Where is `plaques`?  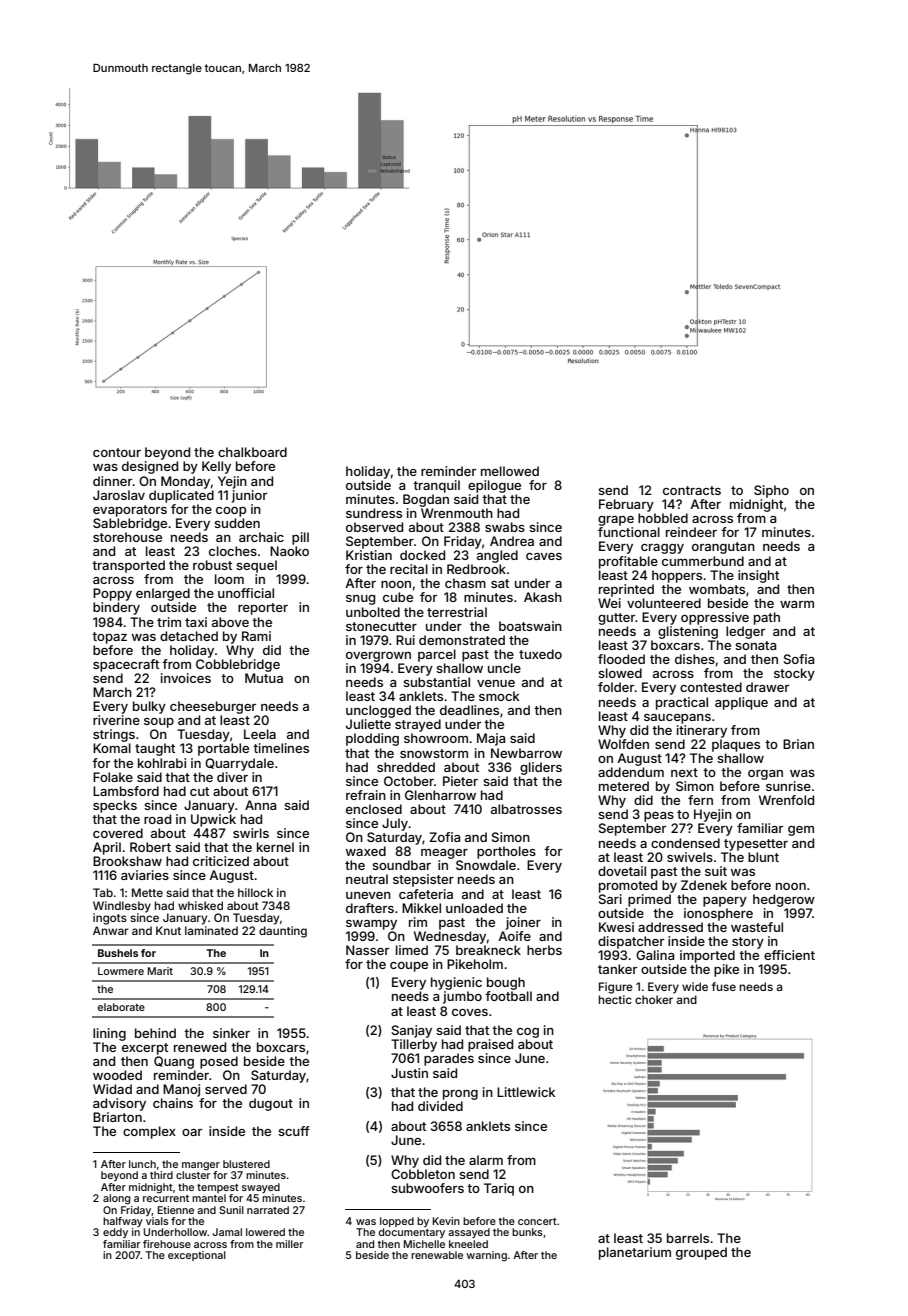
plaques is located at coordinates (736, 745).
